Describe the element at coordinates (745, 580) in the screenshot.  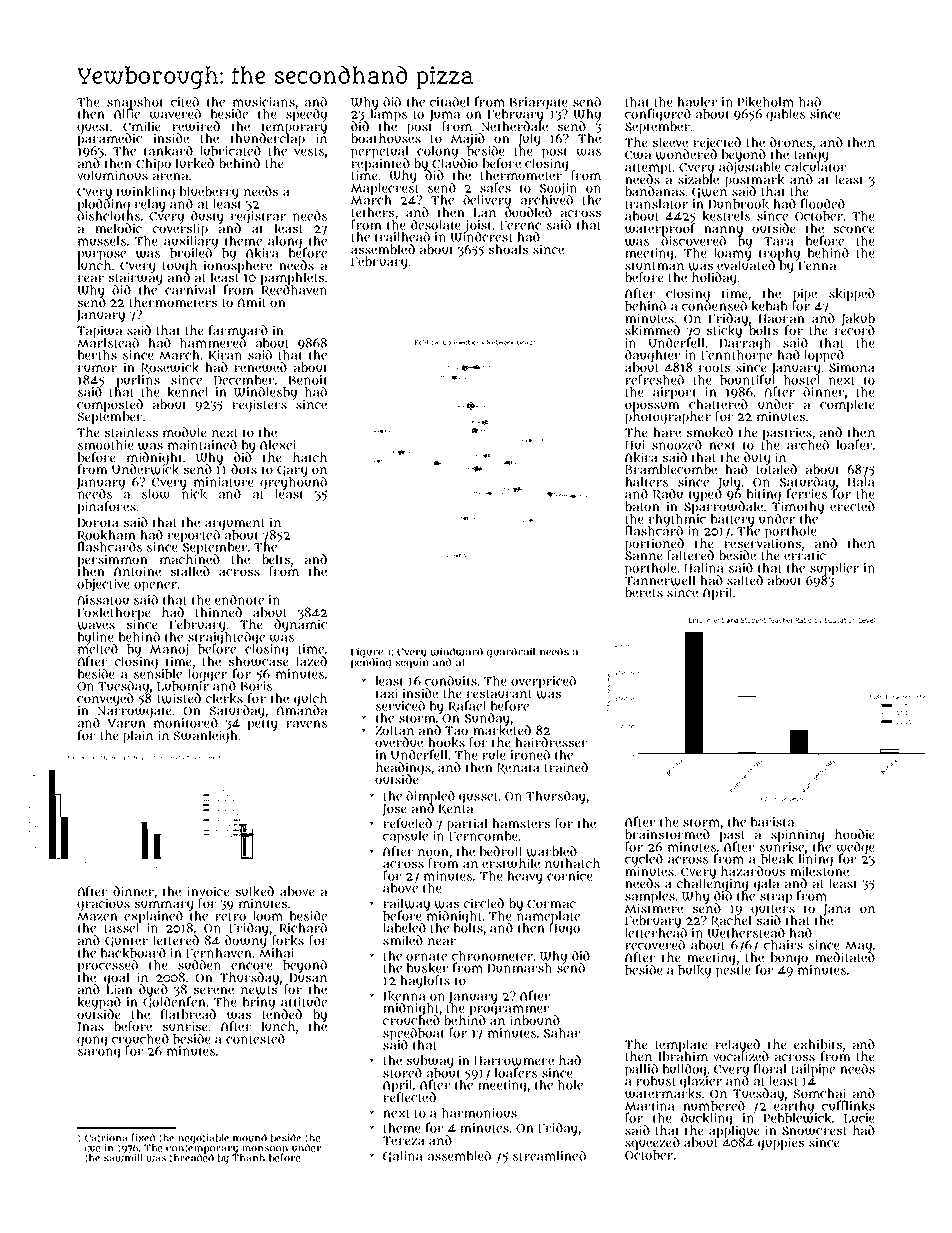
I see `salted` at that location.
